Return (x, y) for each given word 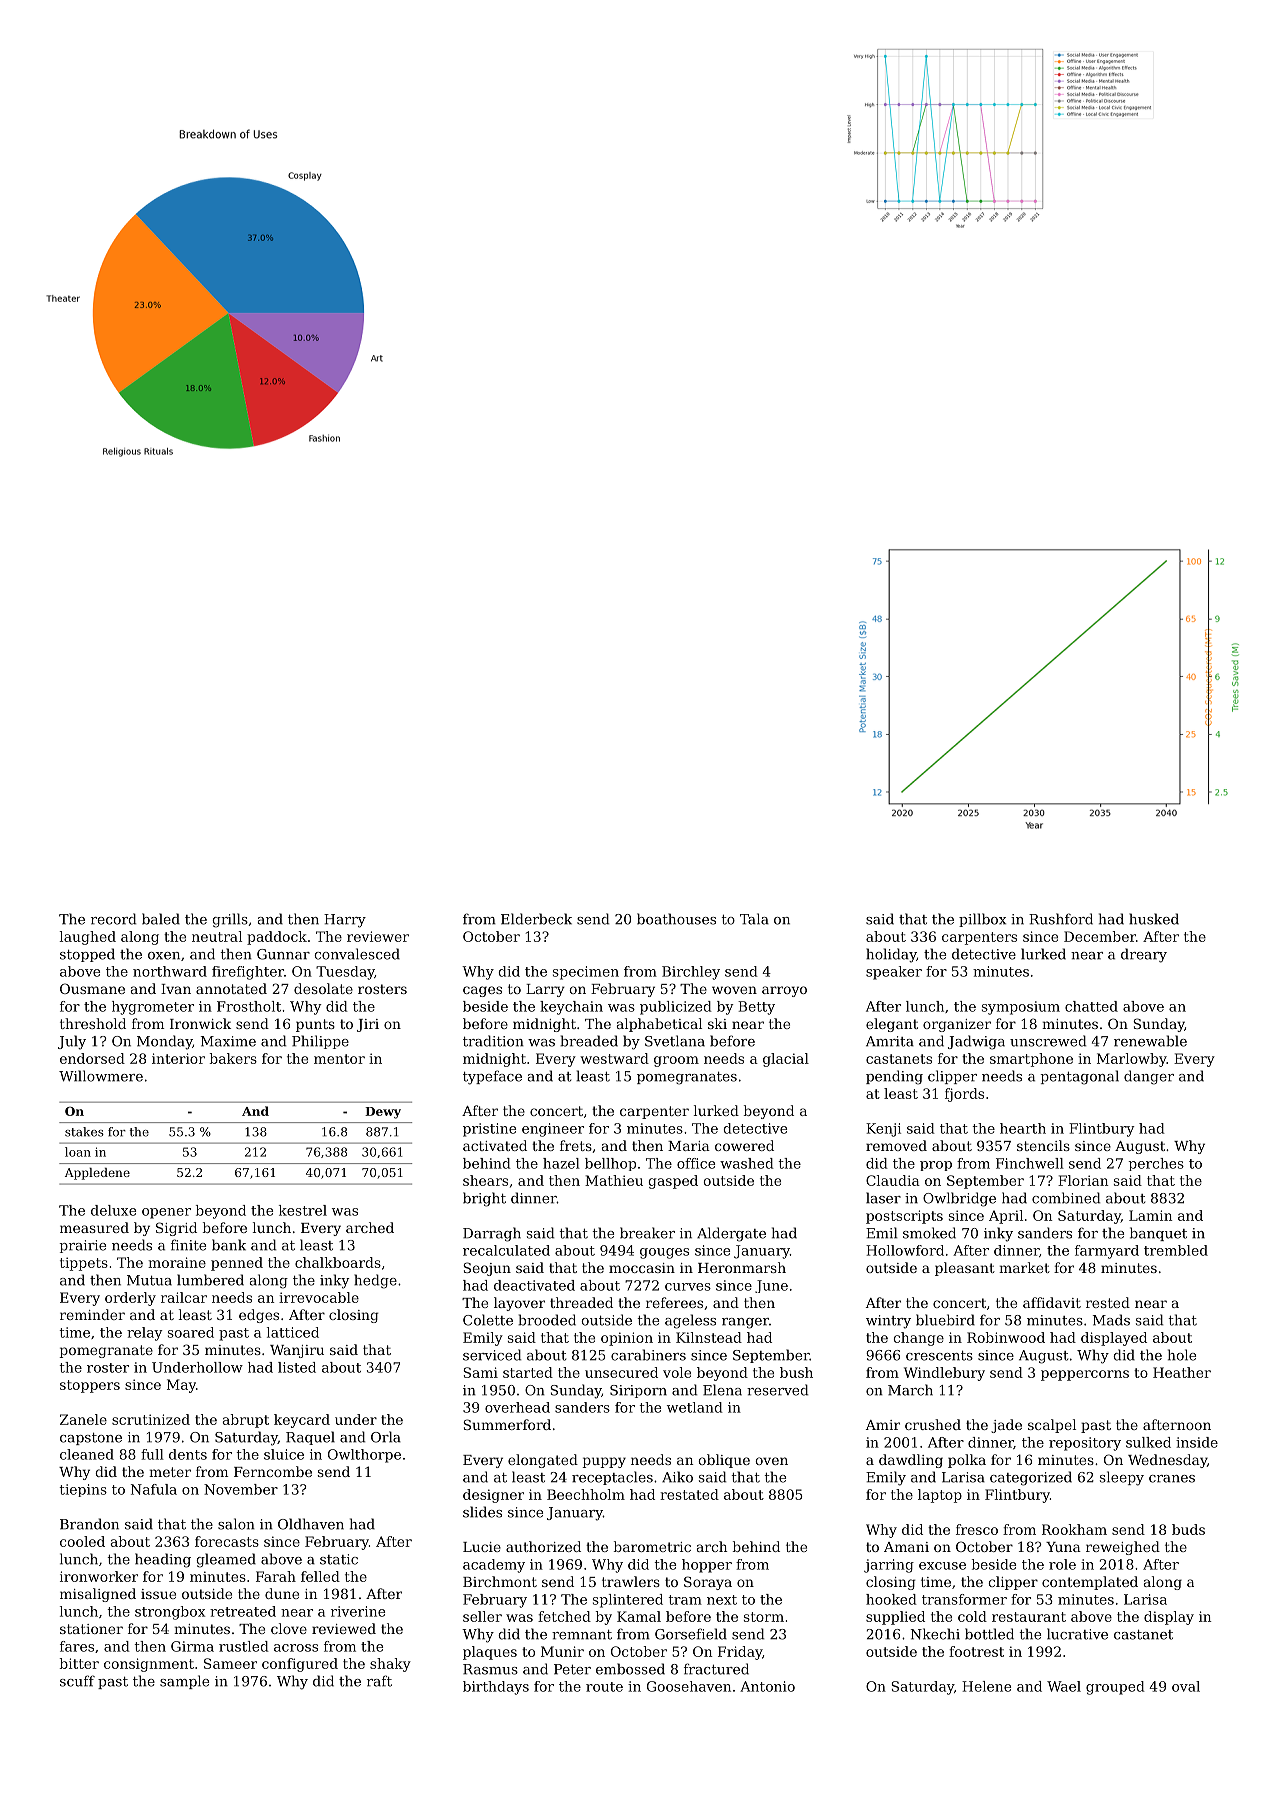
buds (1188, 1529)
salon (236, 1524)
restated (689, 1494)
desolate (323, 988)
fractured (716, 1669)
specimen (586, 973)
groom (676, 1061)
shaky (390, 1665)
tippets (84, 1264)
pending (894, 1077)
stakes (84, 1132)
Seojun (487, 1269)
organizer (957, 1025)
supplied (895, 1618)
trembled (1176, 1250)
